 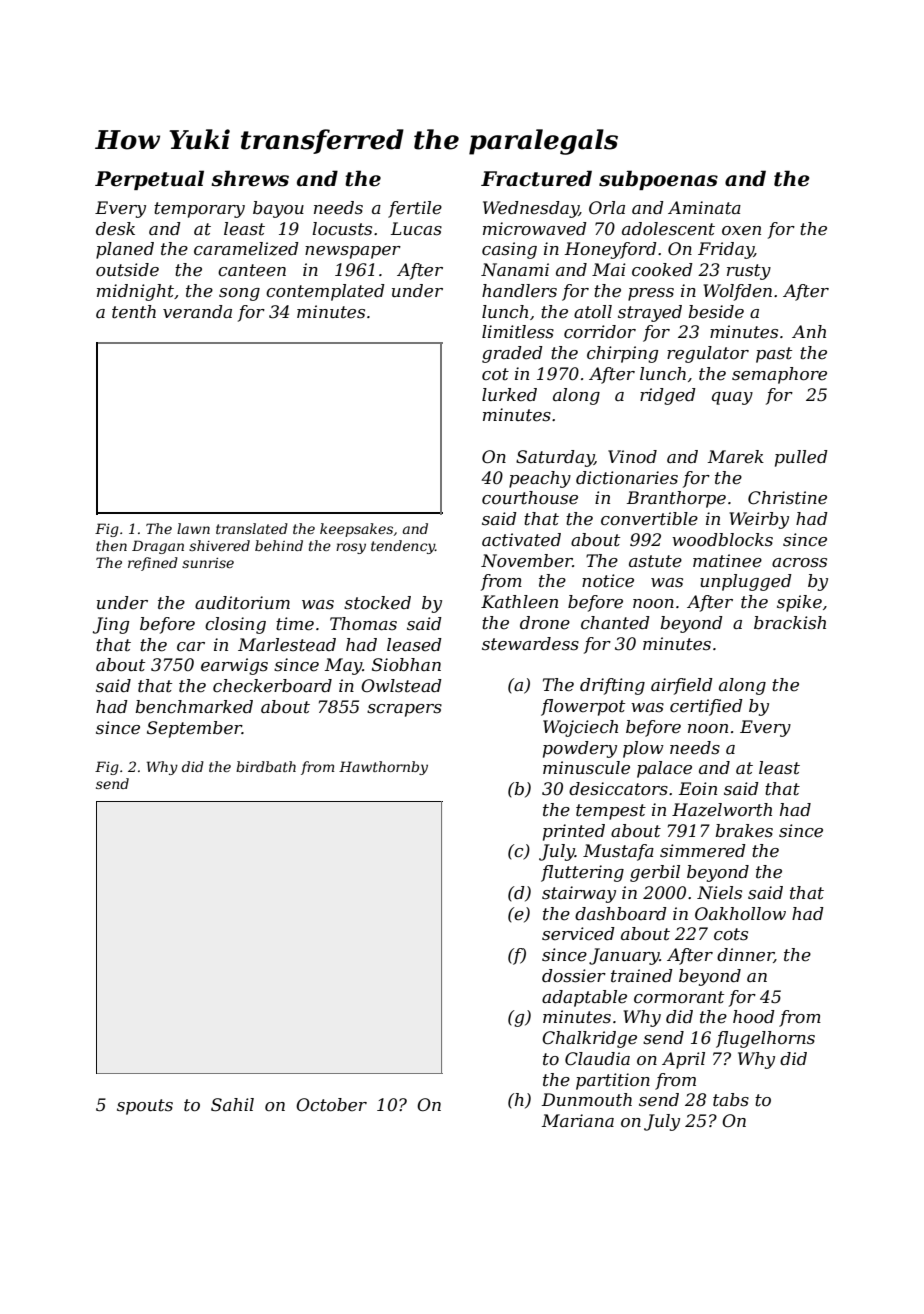 What do you see at coordinates (536, 178) in the image?
I see `Fractured` at bounding box center [536, 178].
